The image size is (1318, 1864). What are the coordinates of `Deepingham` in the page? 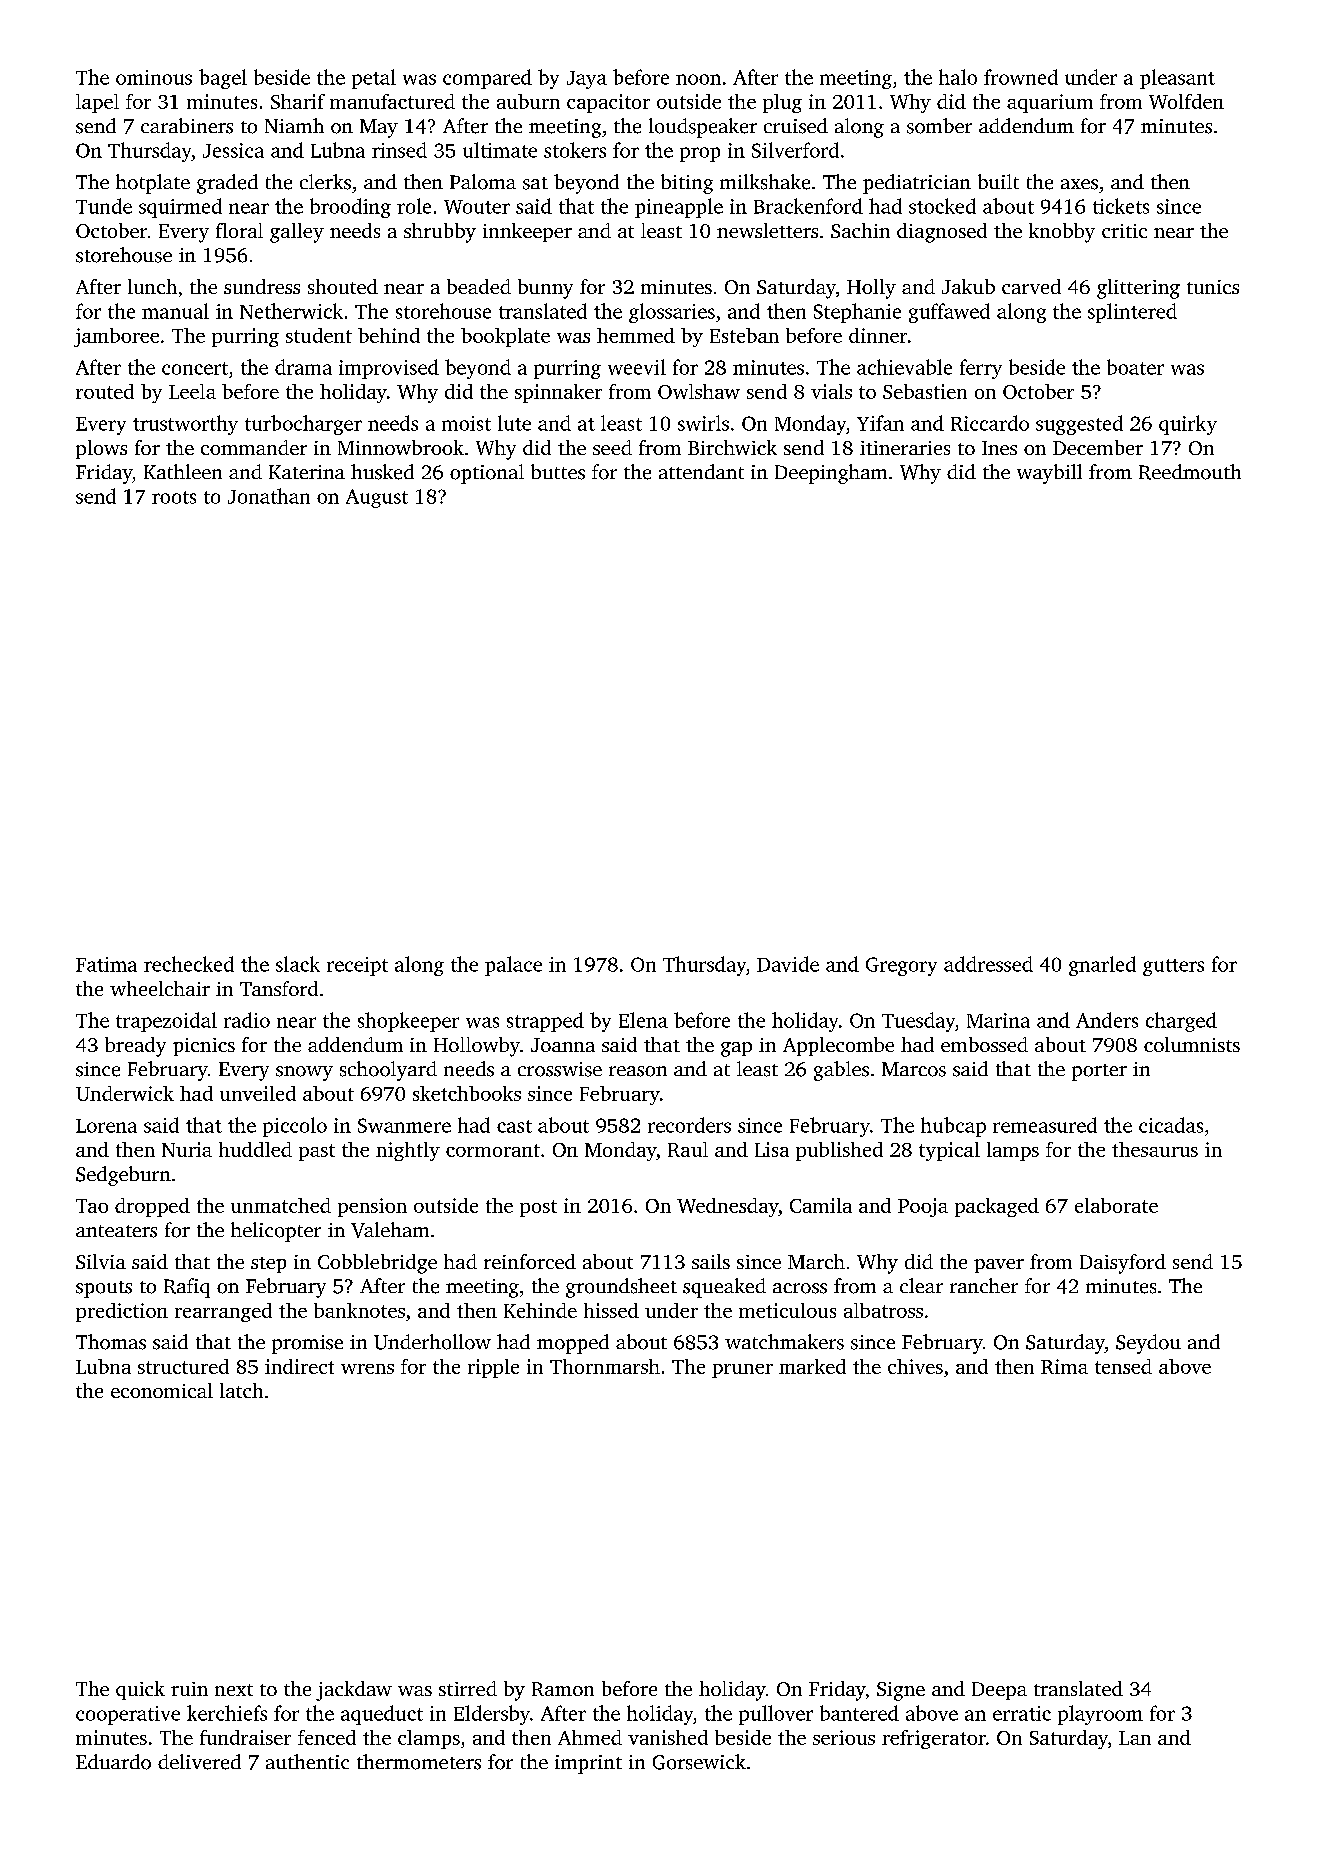 It's located at (831, 474).
